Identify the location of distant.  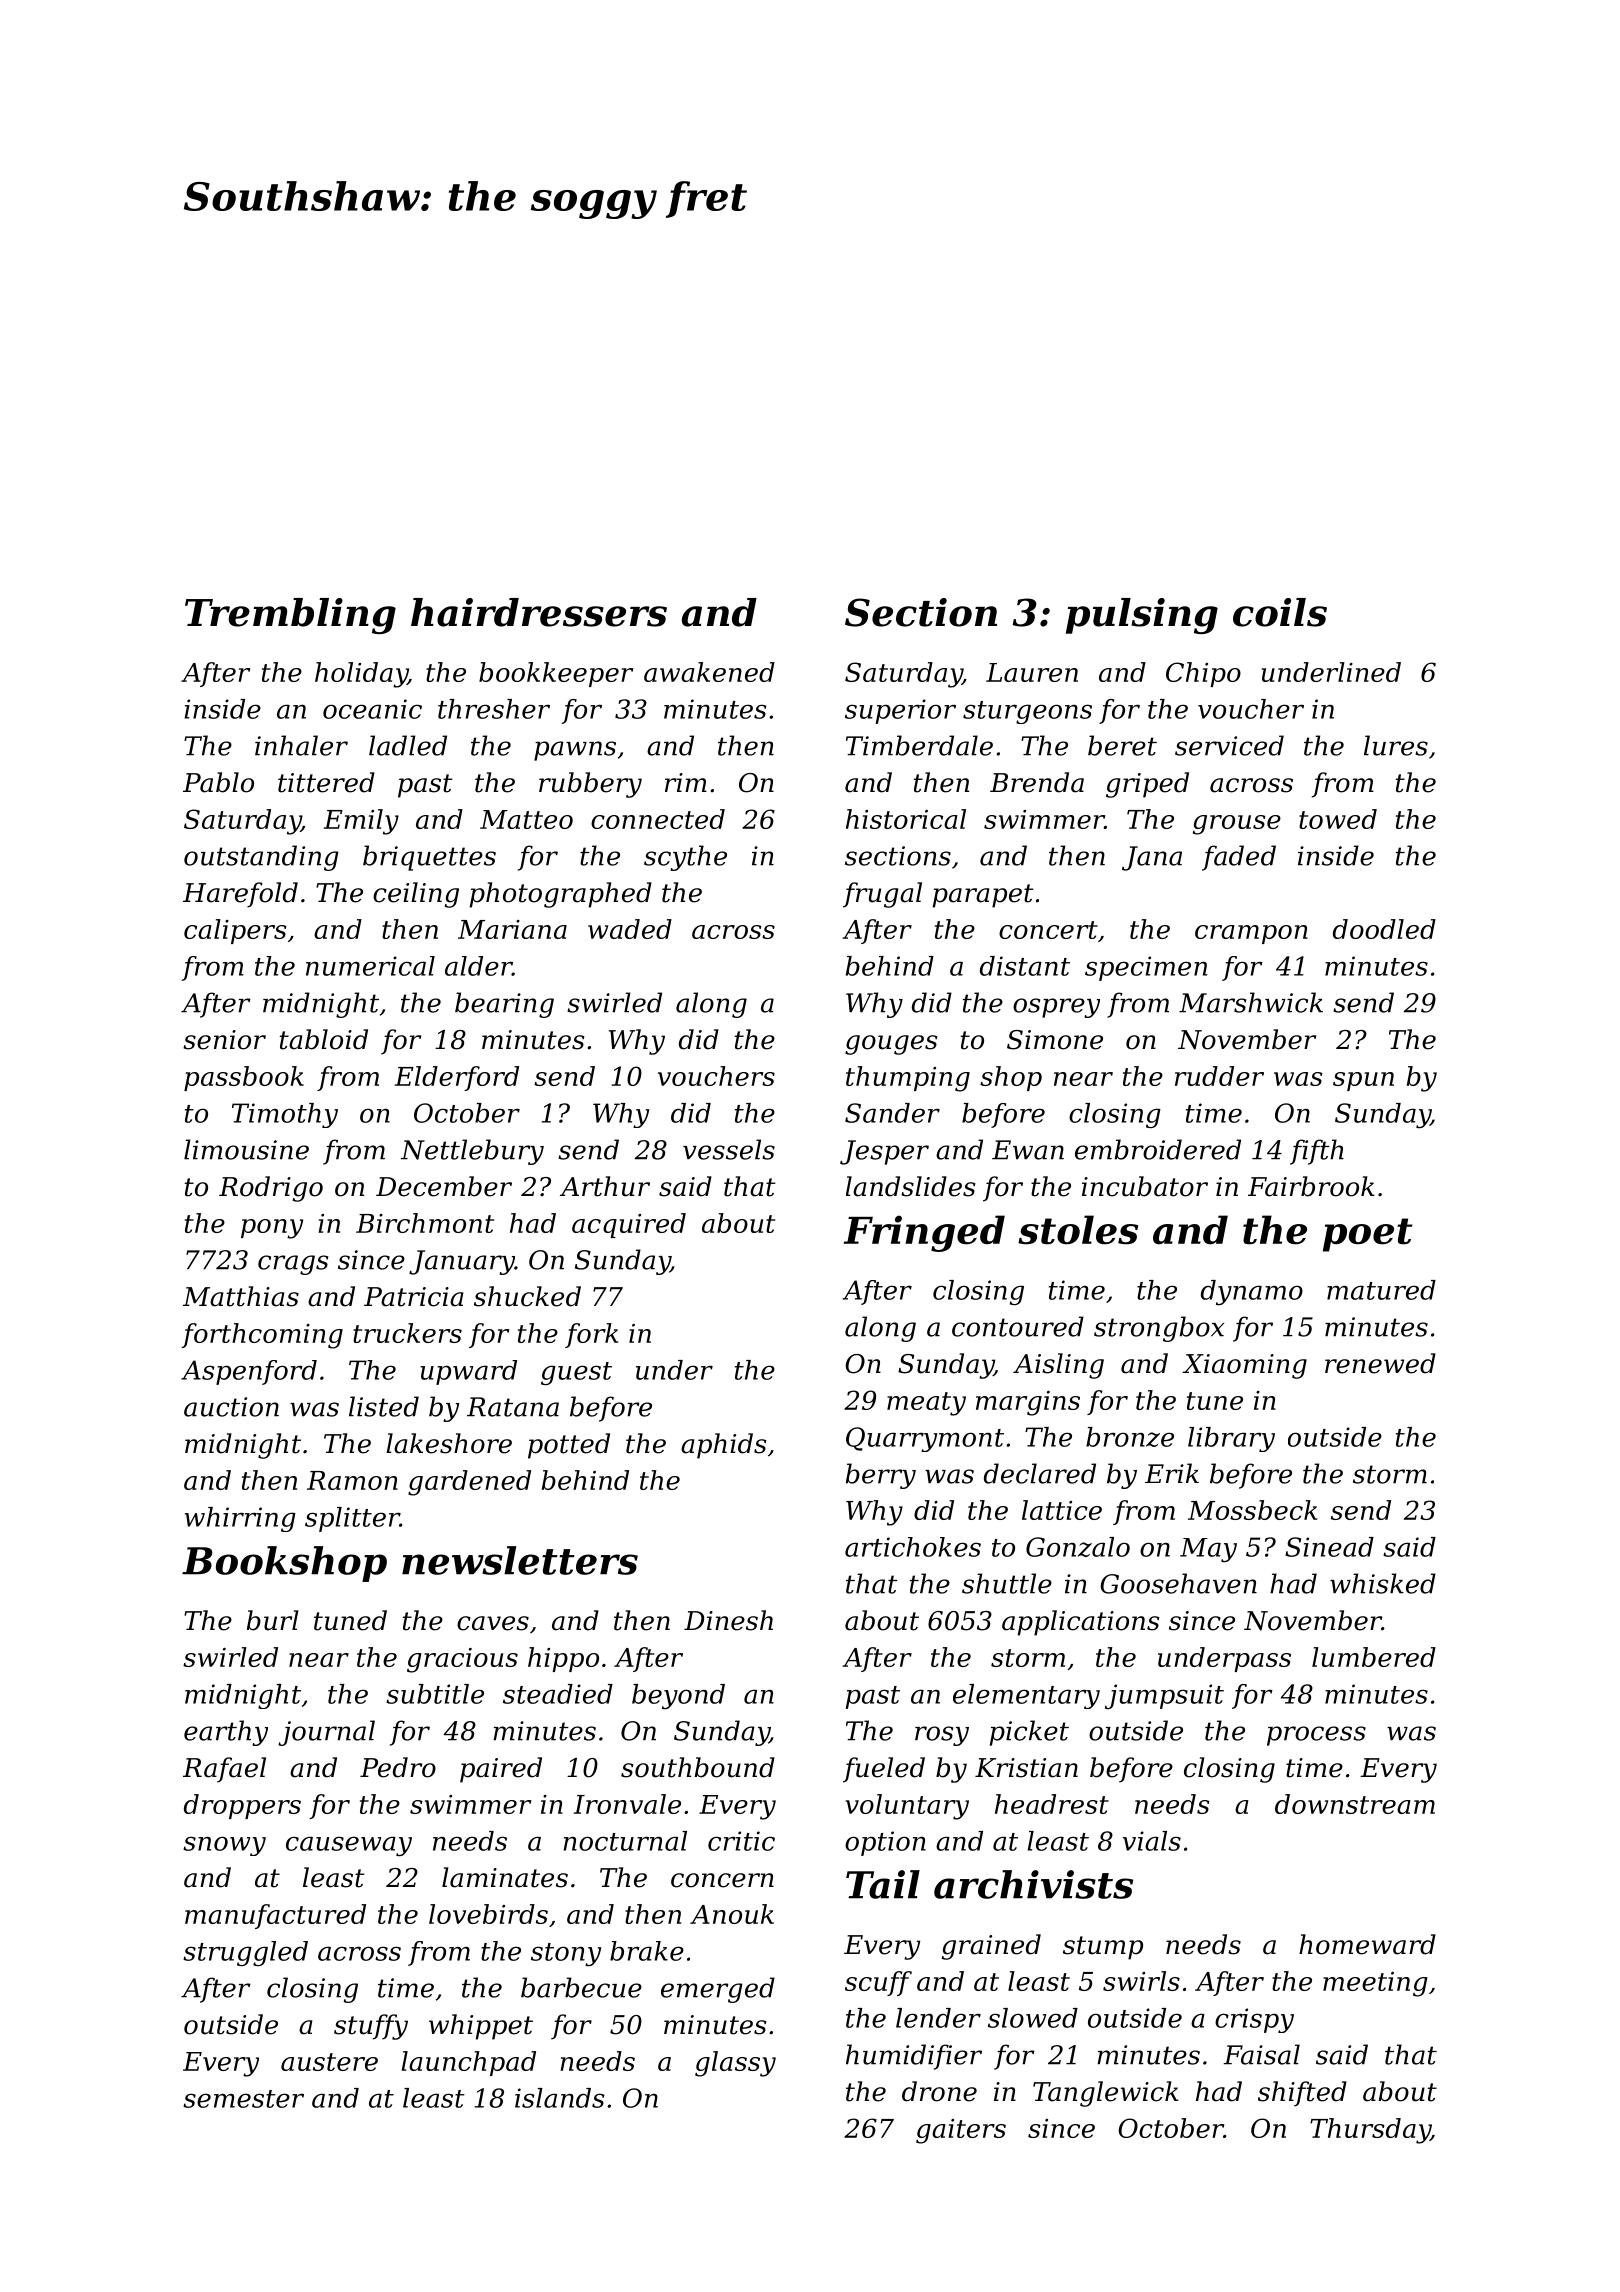
(1025, 966).
